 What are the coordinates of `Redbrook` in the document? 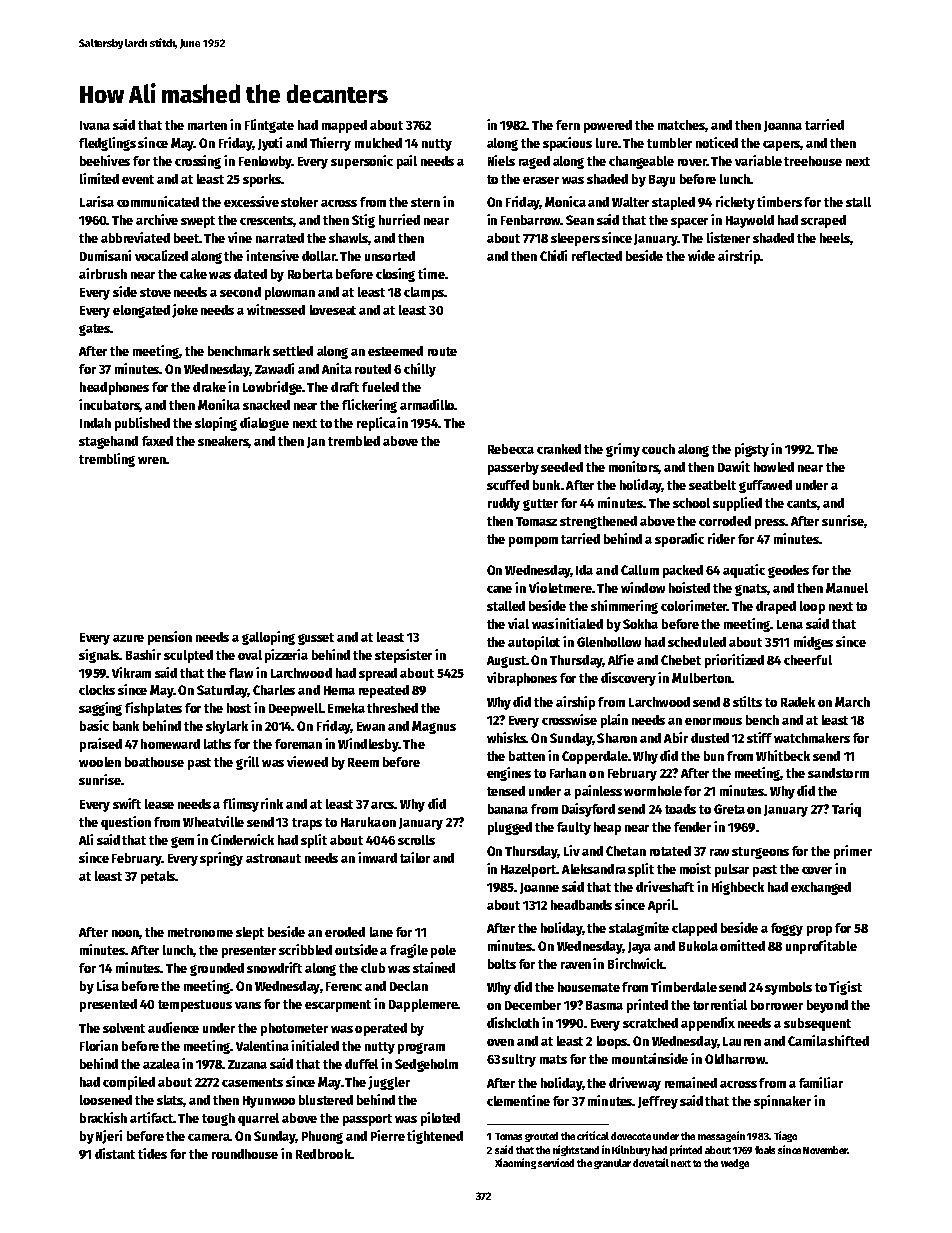 It's located at (323, 1154).
